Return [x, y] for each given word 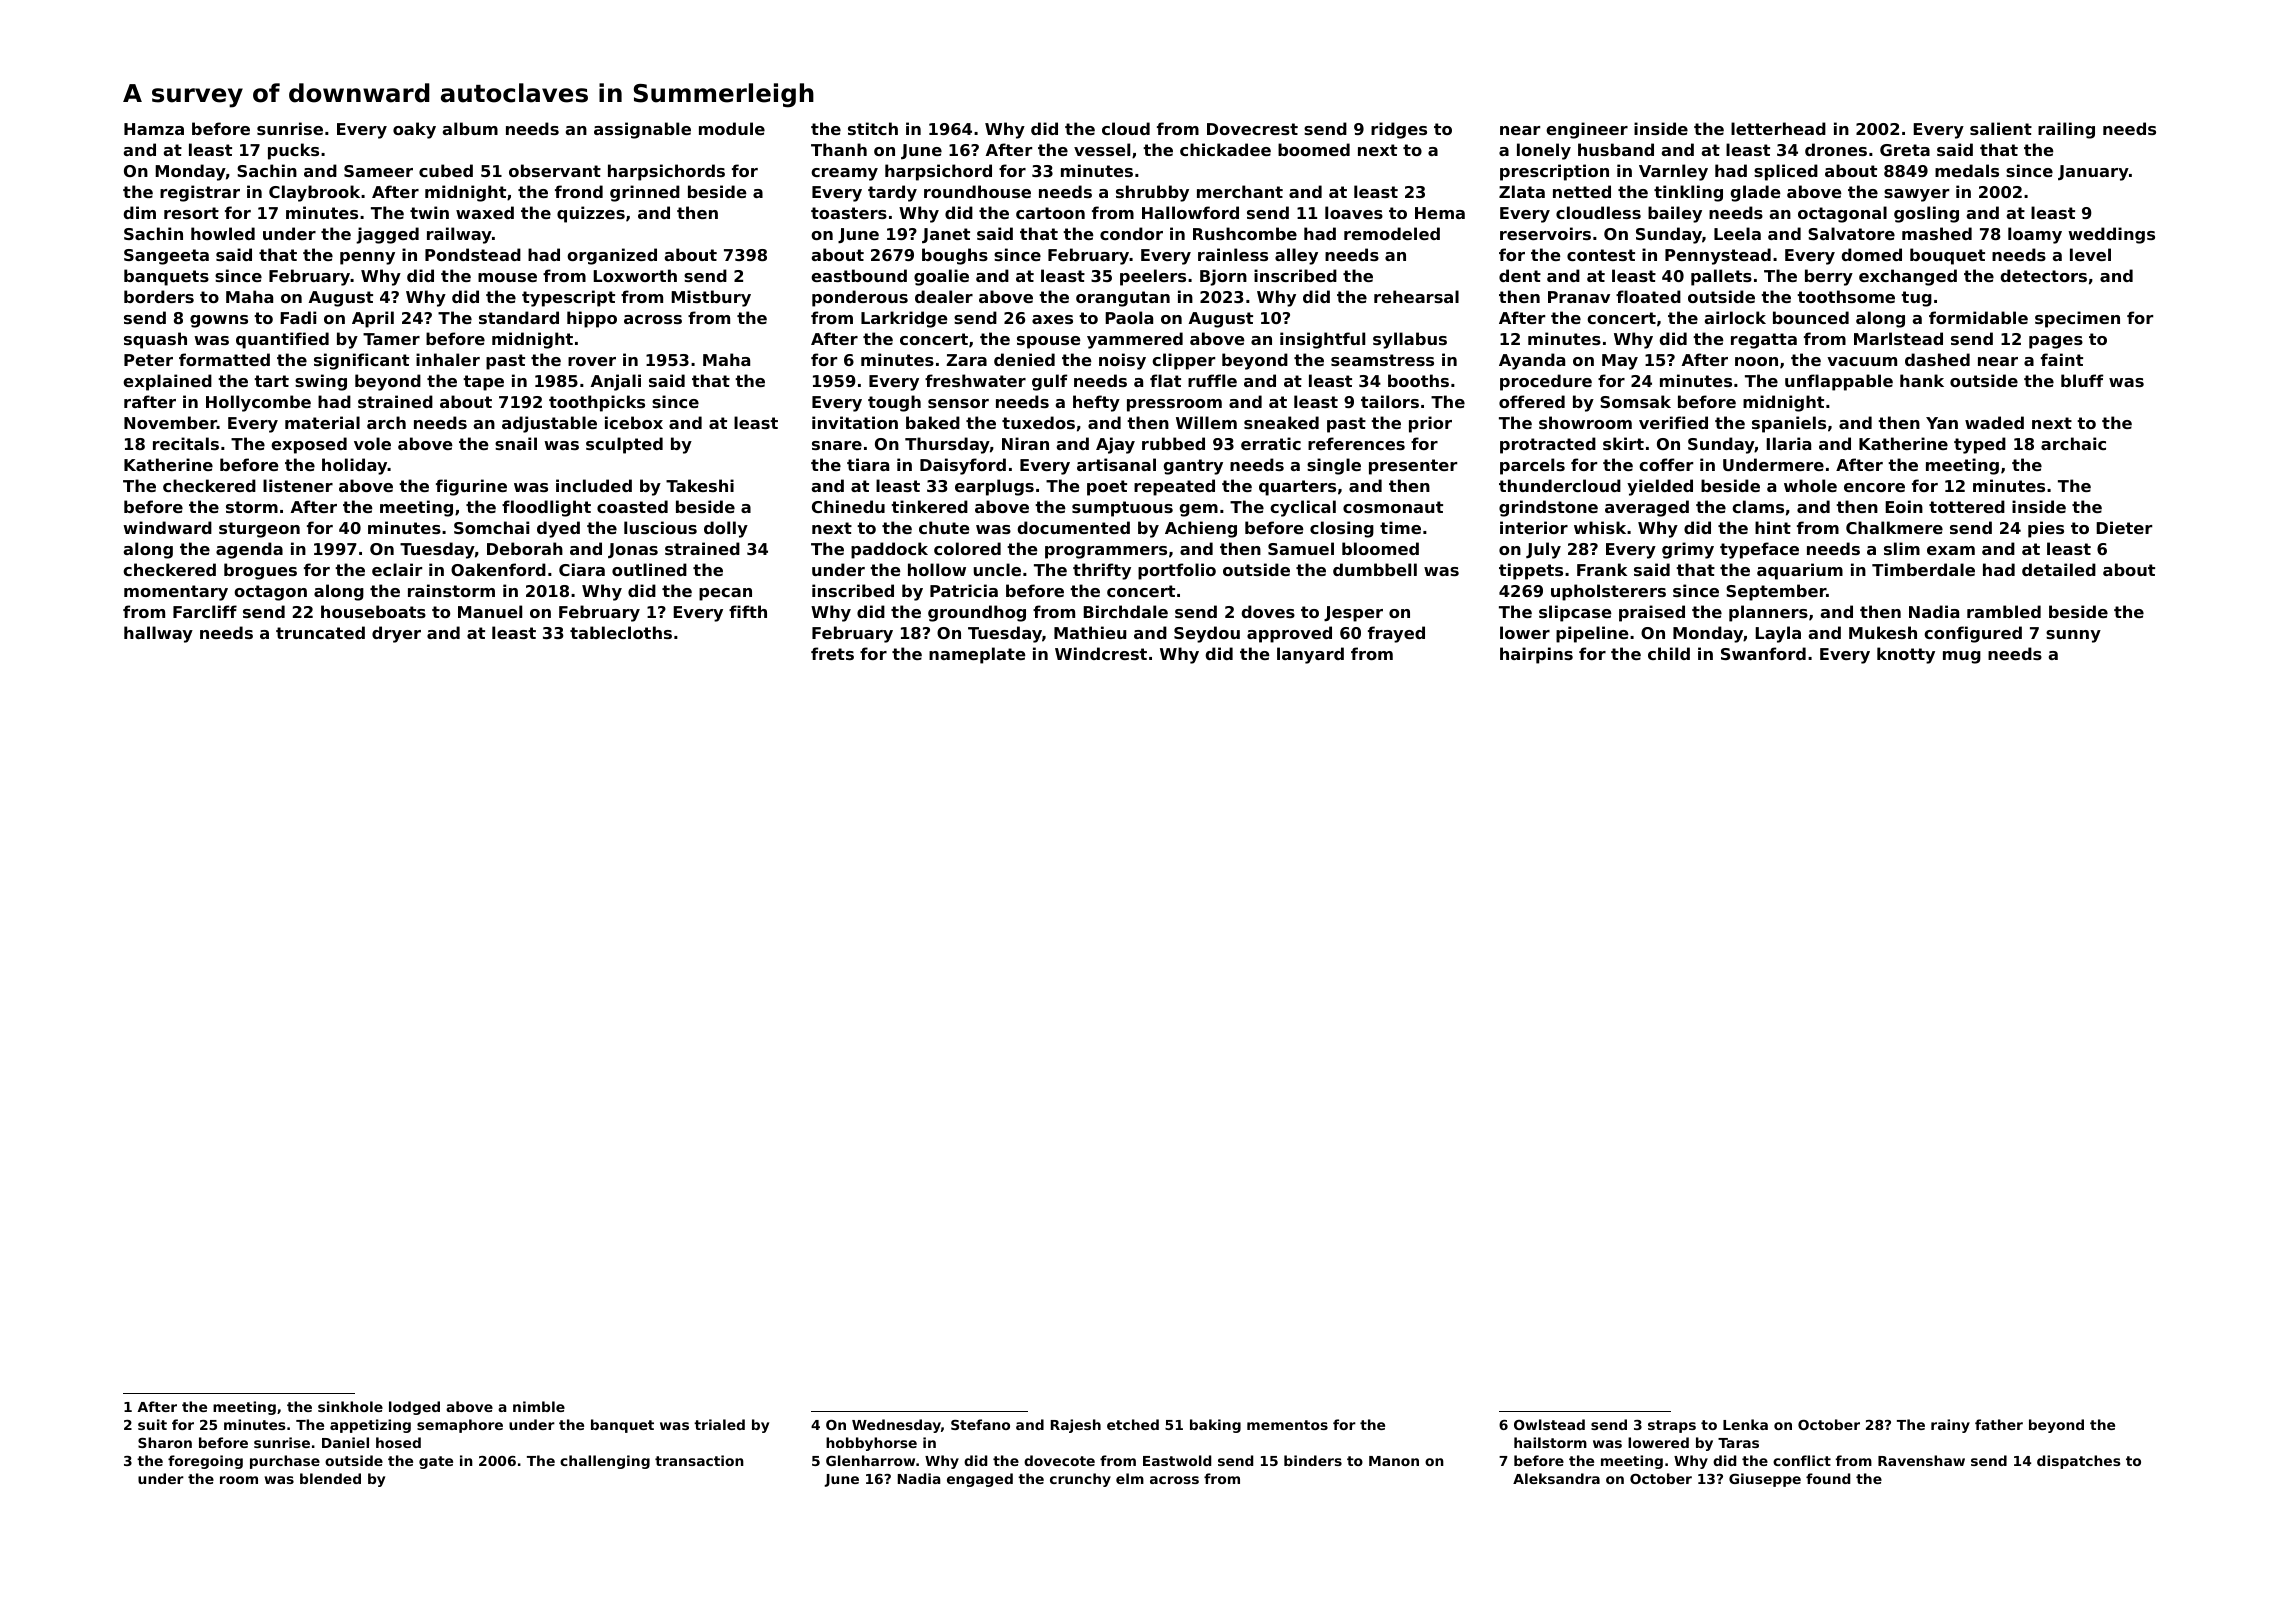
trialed [719, 1424]
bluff [2082, 380]
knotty [1906, 655]
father [1999, 1424]
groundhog [977, 613]
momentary [176, 593]
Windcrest [1101, 653]
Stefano [980, 1424]
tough [894, 403]
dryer [396, 634]
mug [1962, 657]
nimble [539, 1406]
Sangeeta [166, 257]
